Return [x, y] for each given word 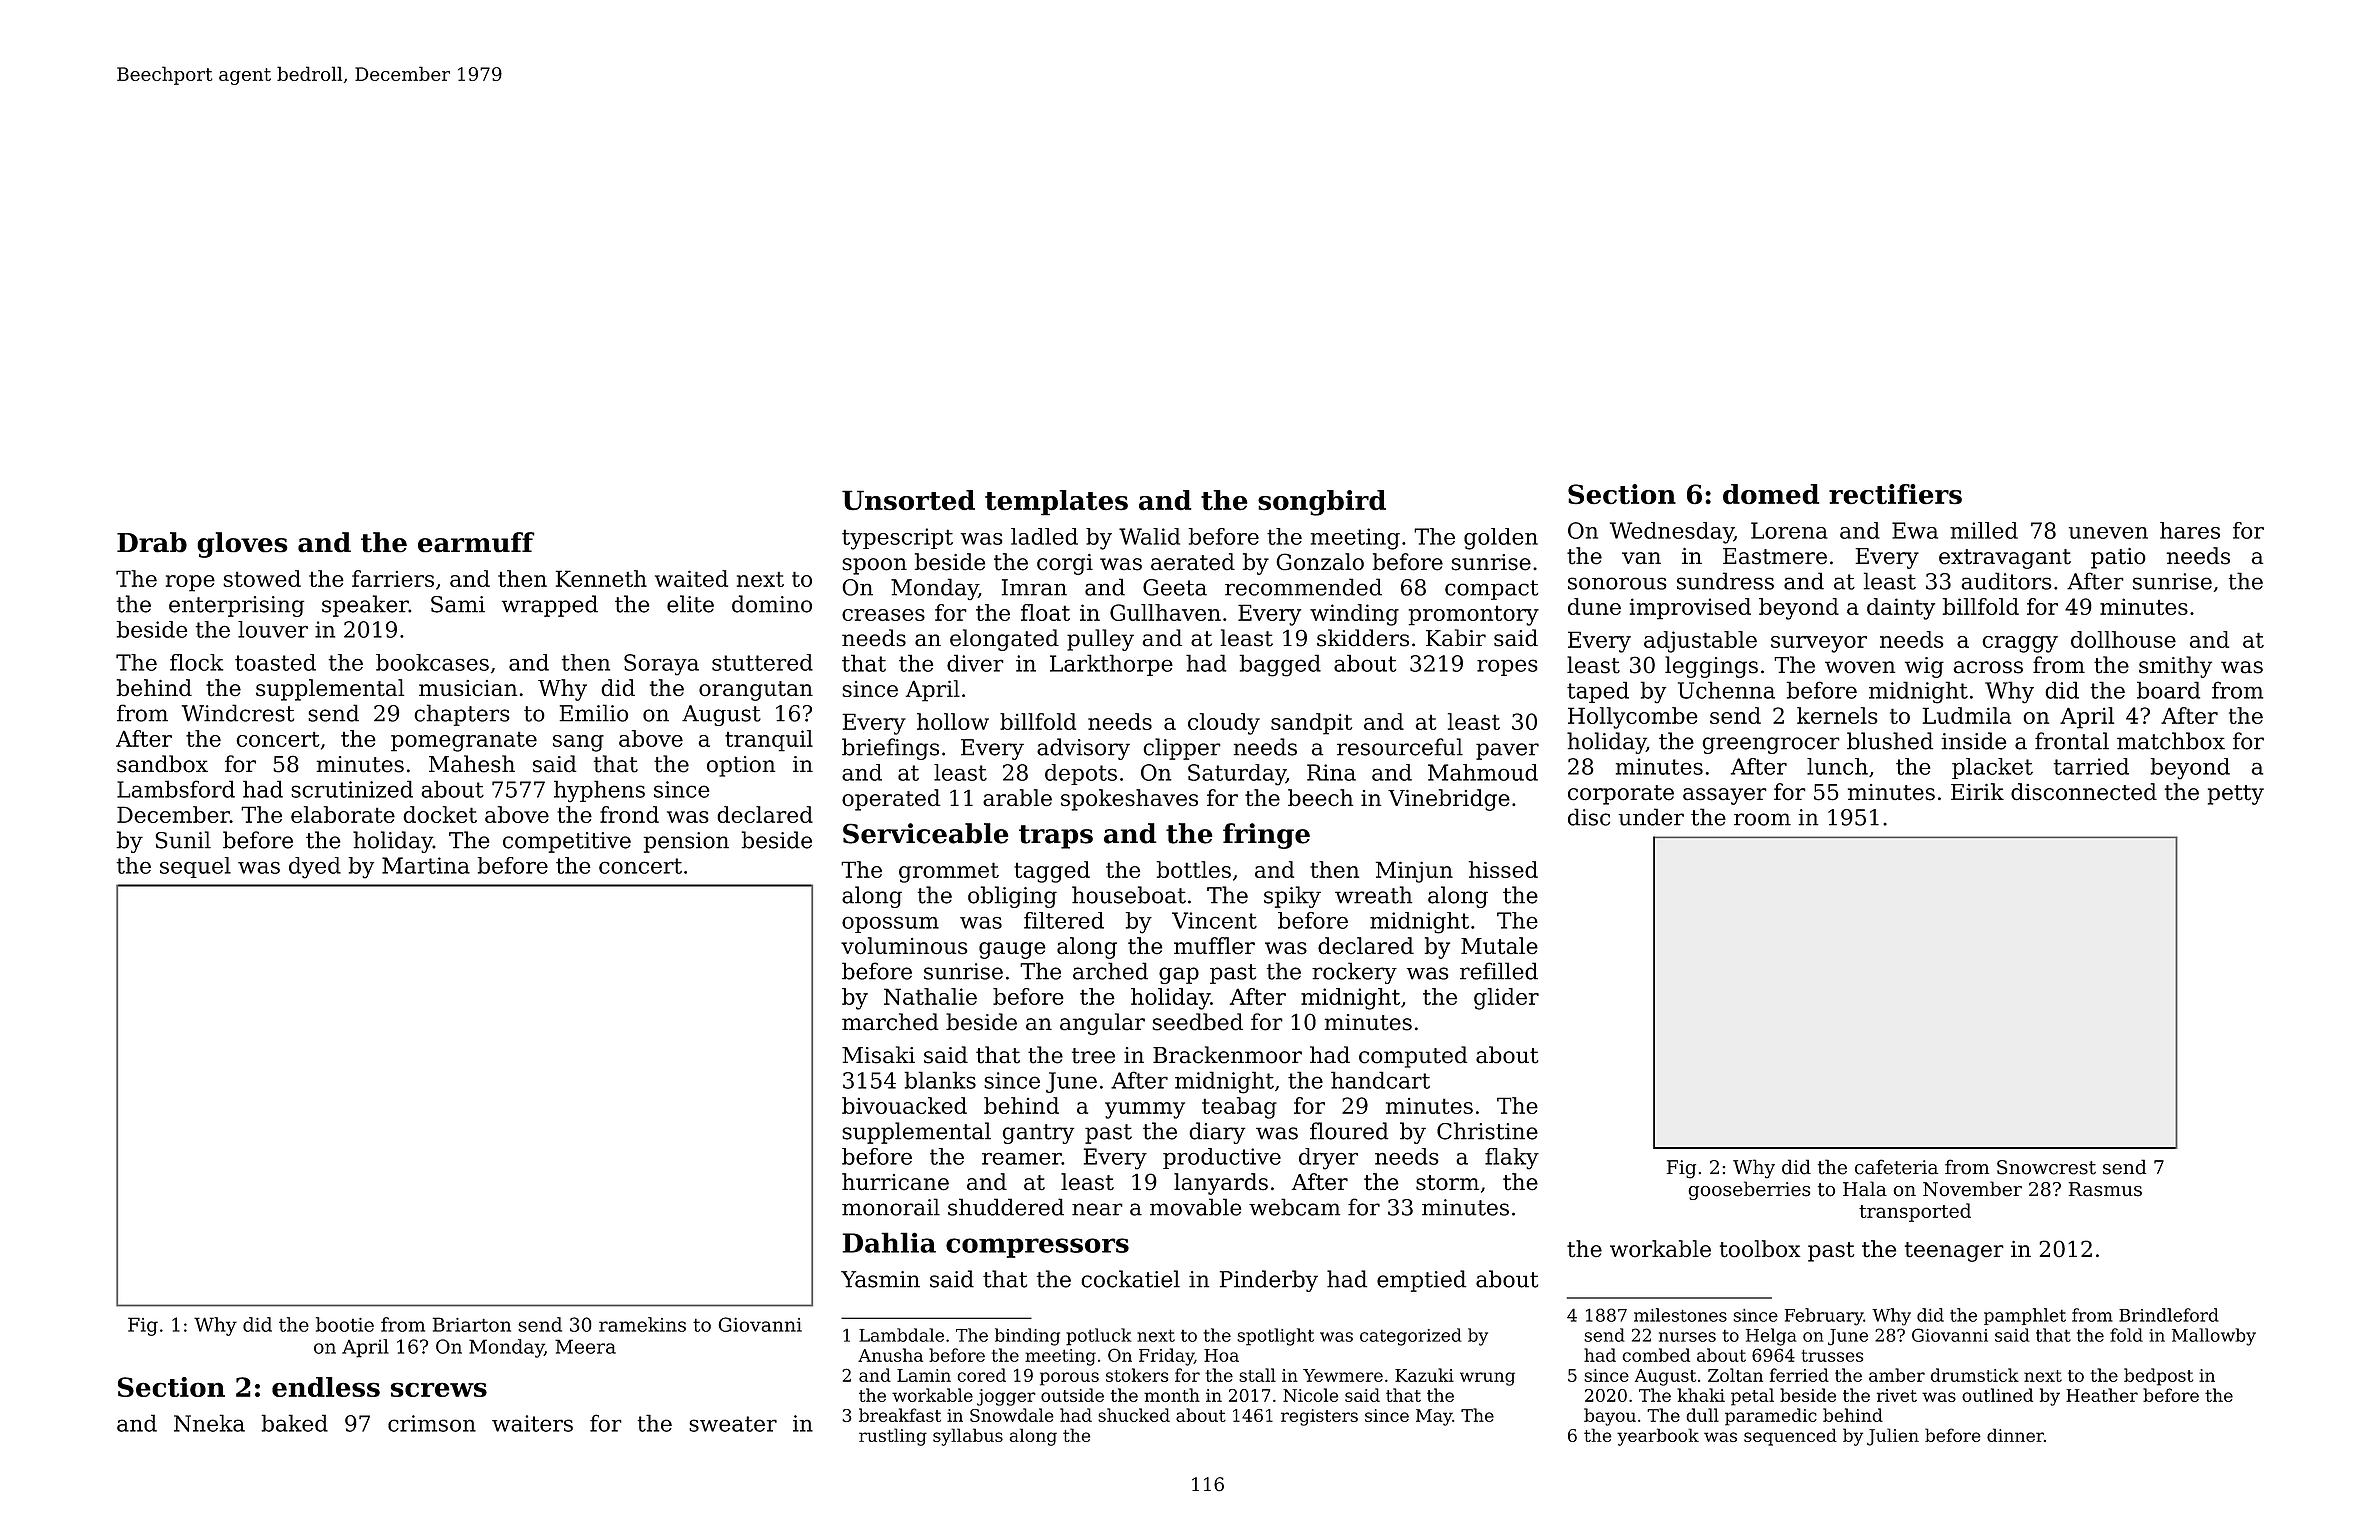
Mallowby [2214, 1337]
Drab [152, 542]
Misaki [878, 1055]
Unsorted [908, 500]
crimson [432, 1423]
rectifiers [1895, 494]
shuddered [1006, 1207]
